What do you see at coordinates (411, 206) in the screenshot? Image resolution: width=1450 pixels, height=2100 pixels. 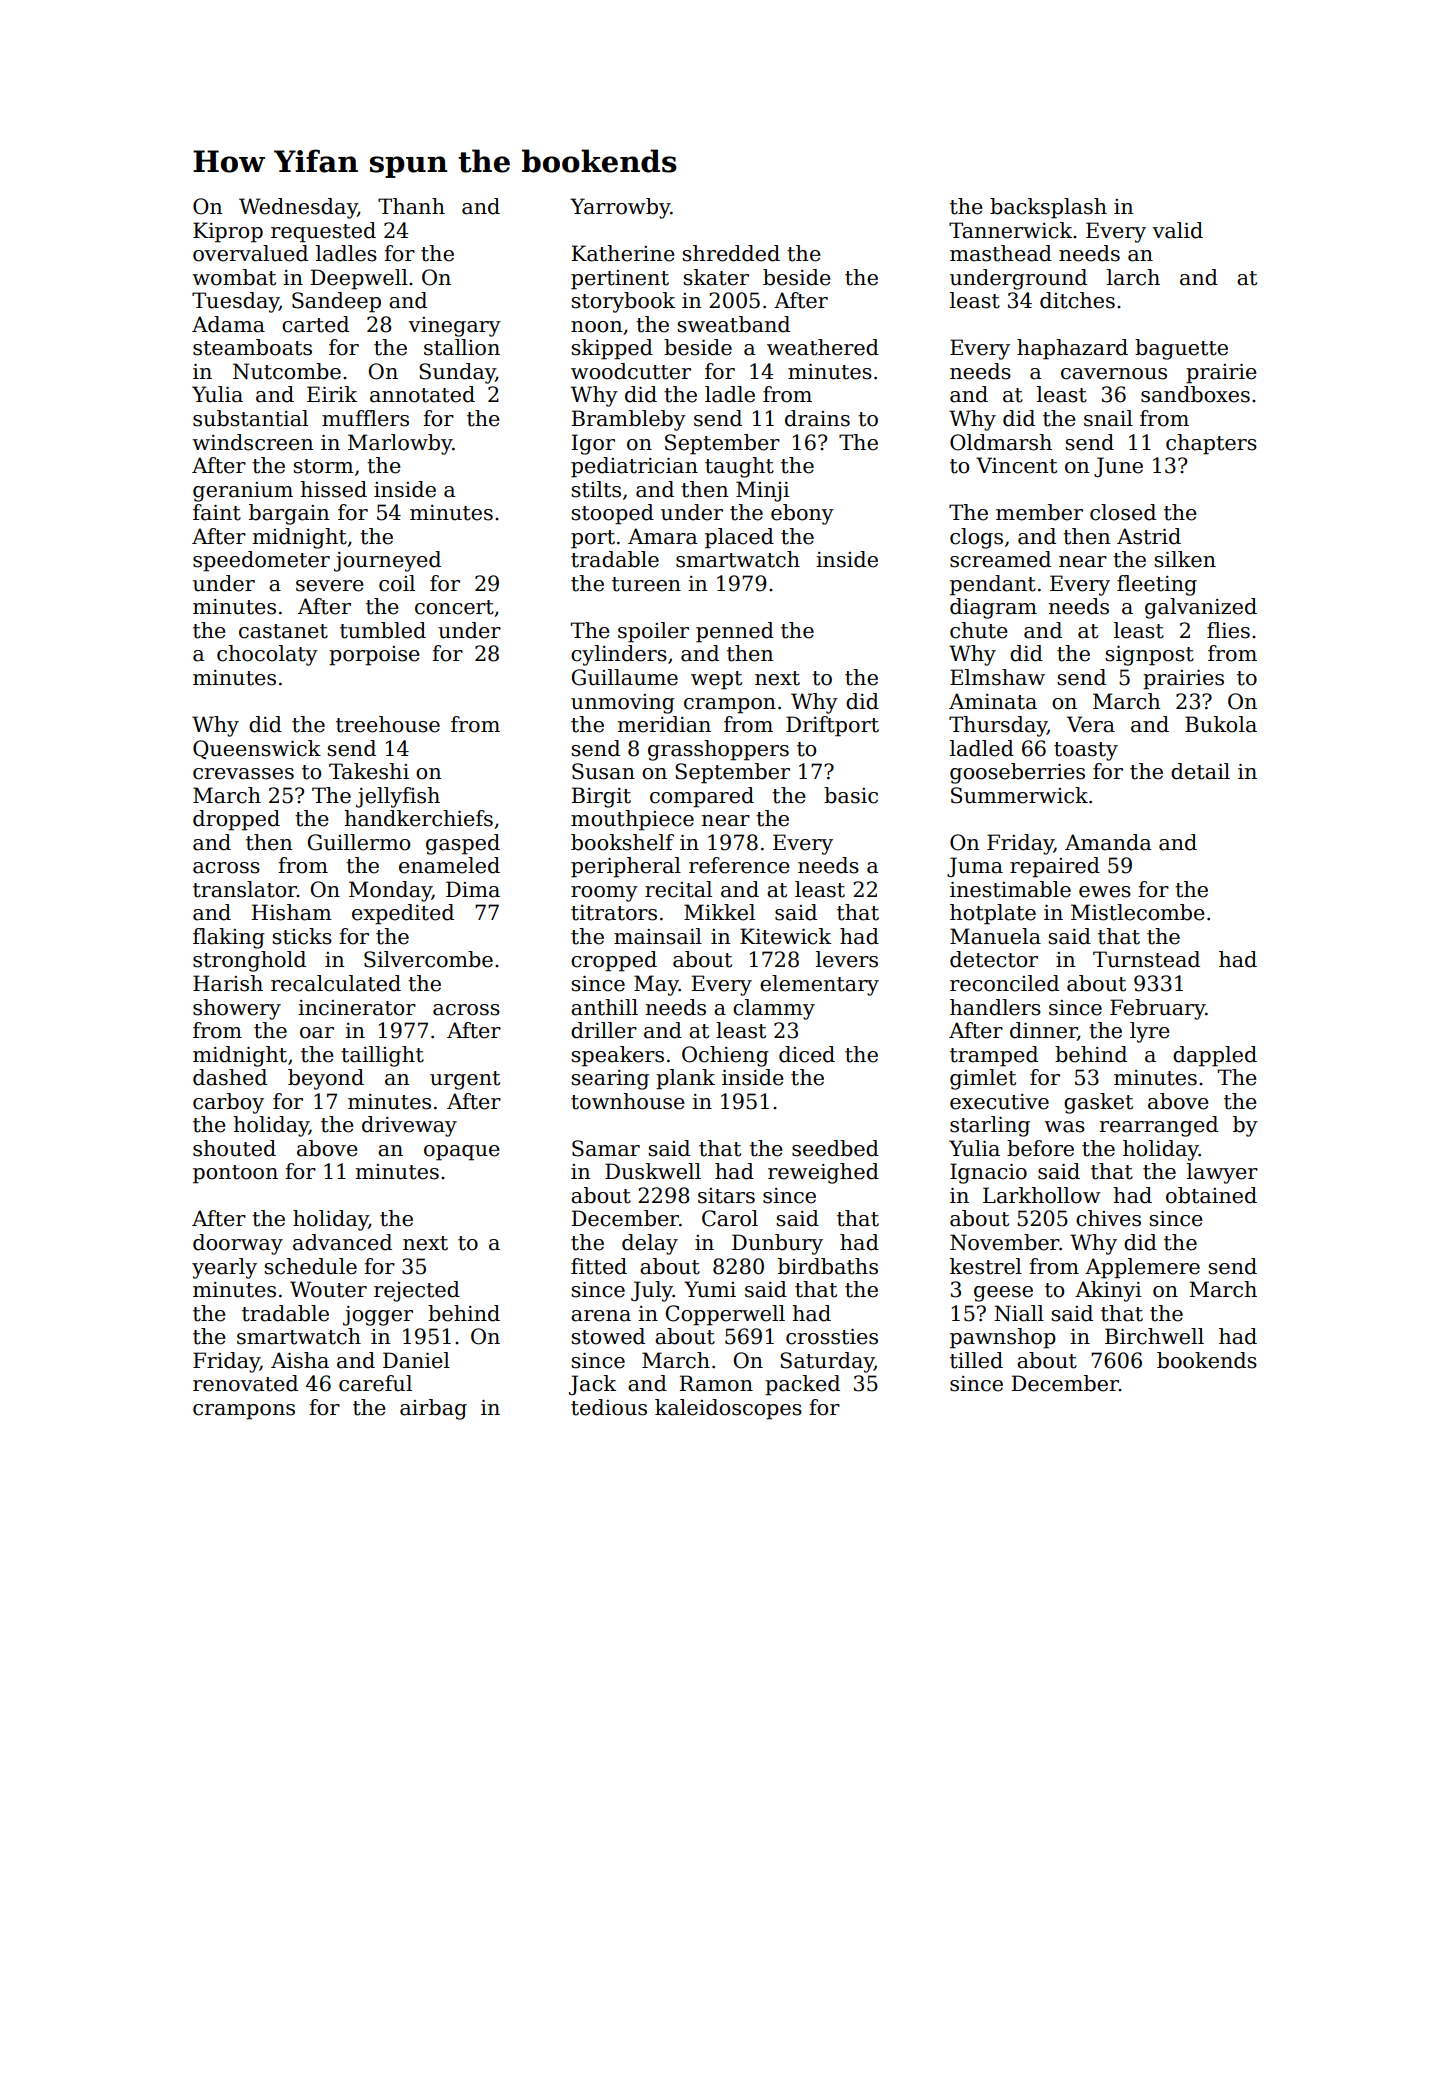 I see `Thanh` at bounding box center [411, 206].
